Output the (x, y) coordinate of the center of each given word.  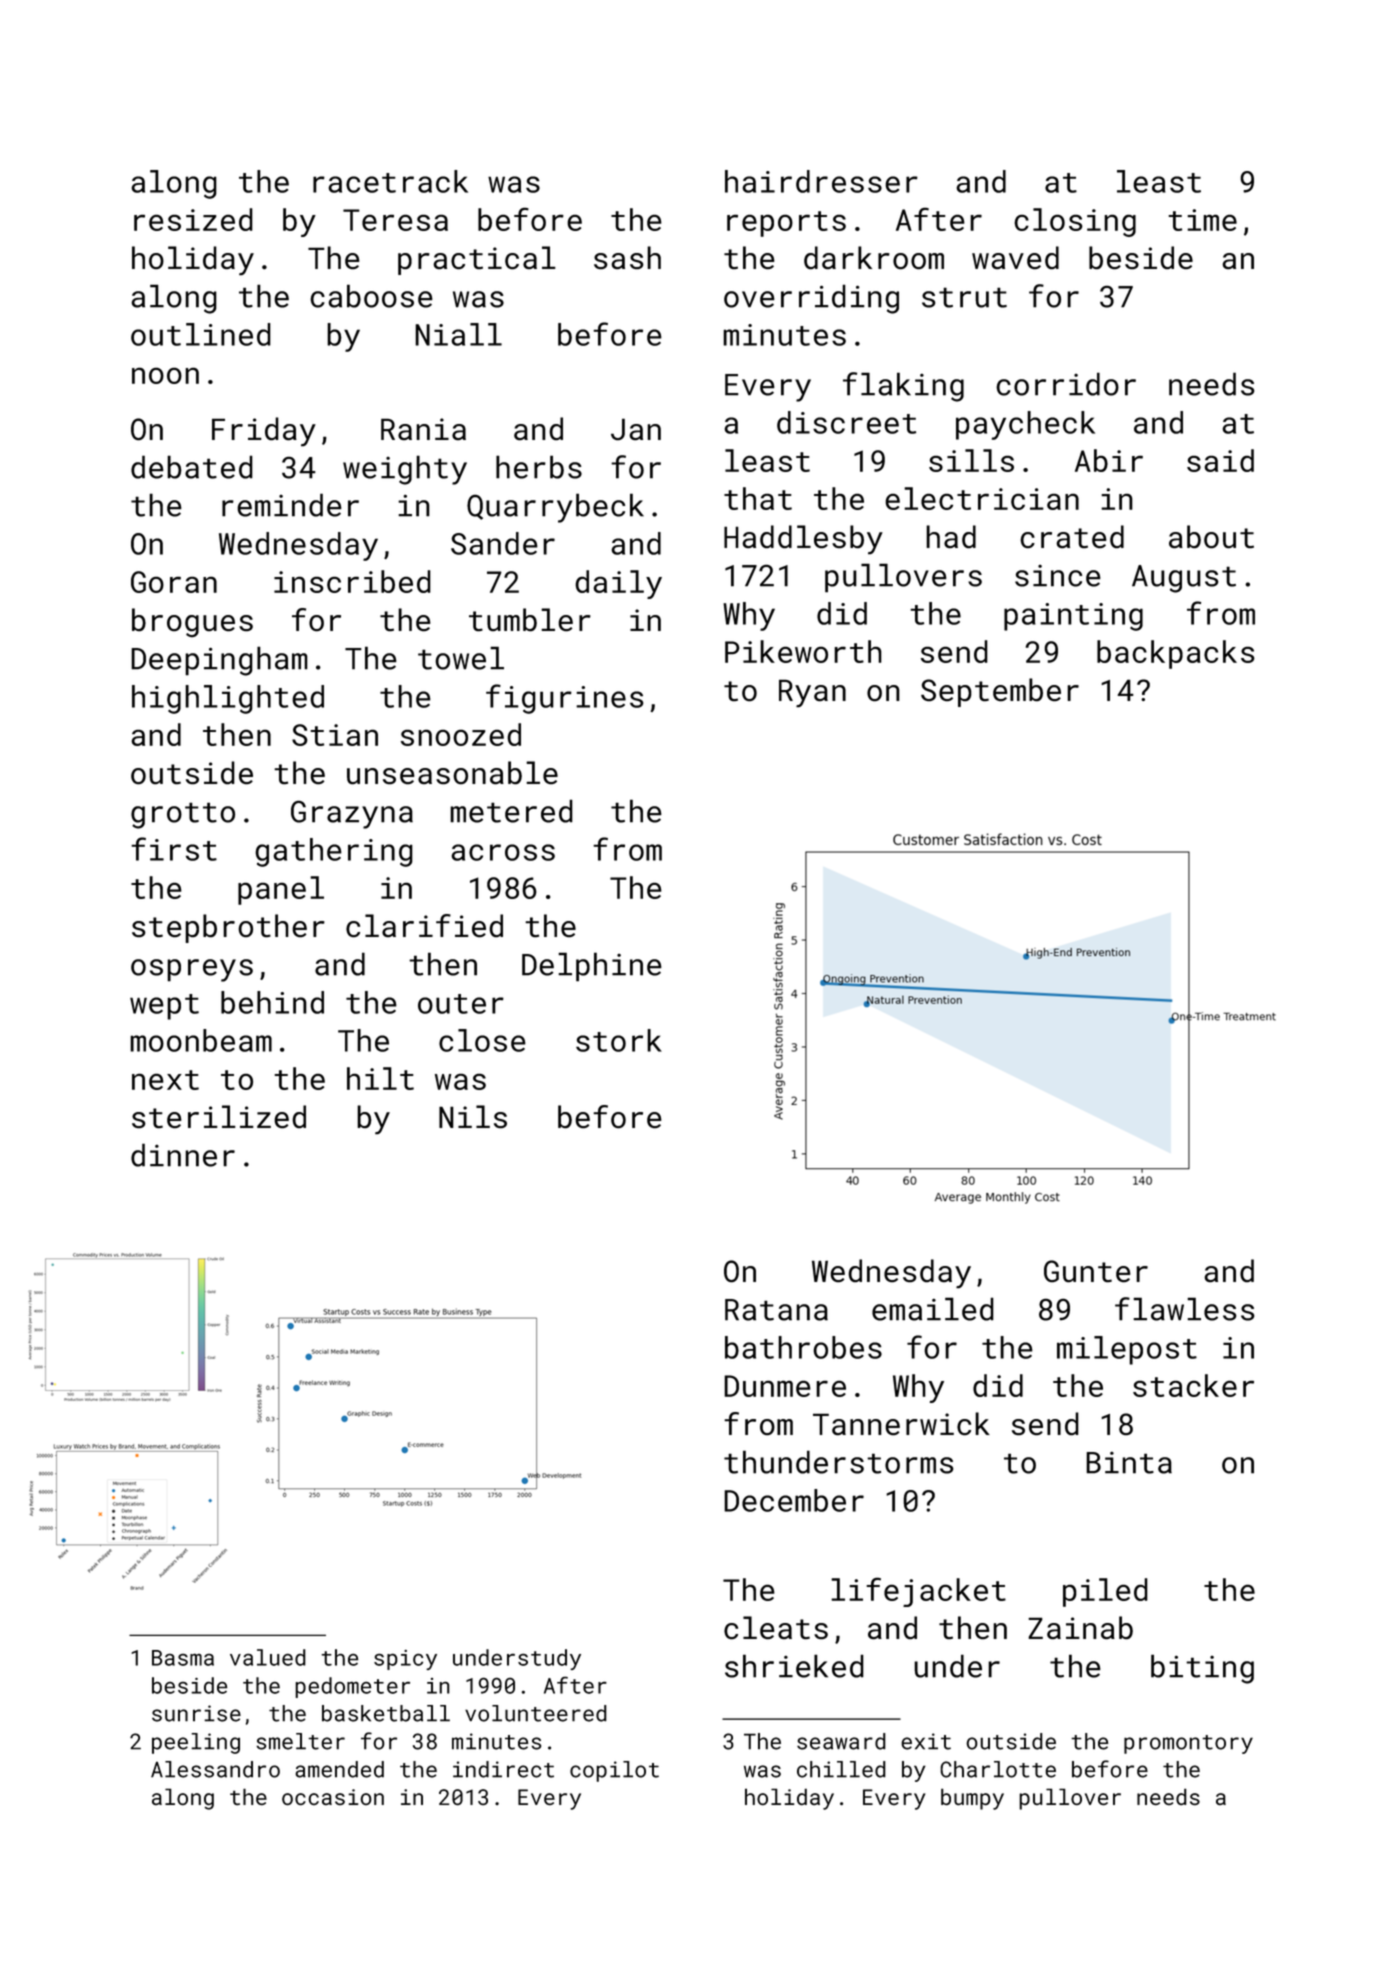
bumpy (972, 1799)
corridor (1066, 384)
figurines (565, 699)
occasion (333, 1797)
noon (165, 375)
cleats (776, 1628)
